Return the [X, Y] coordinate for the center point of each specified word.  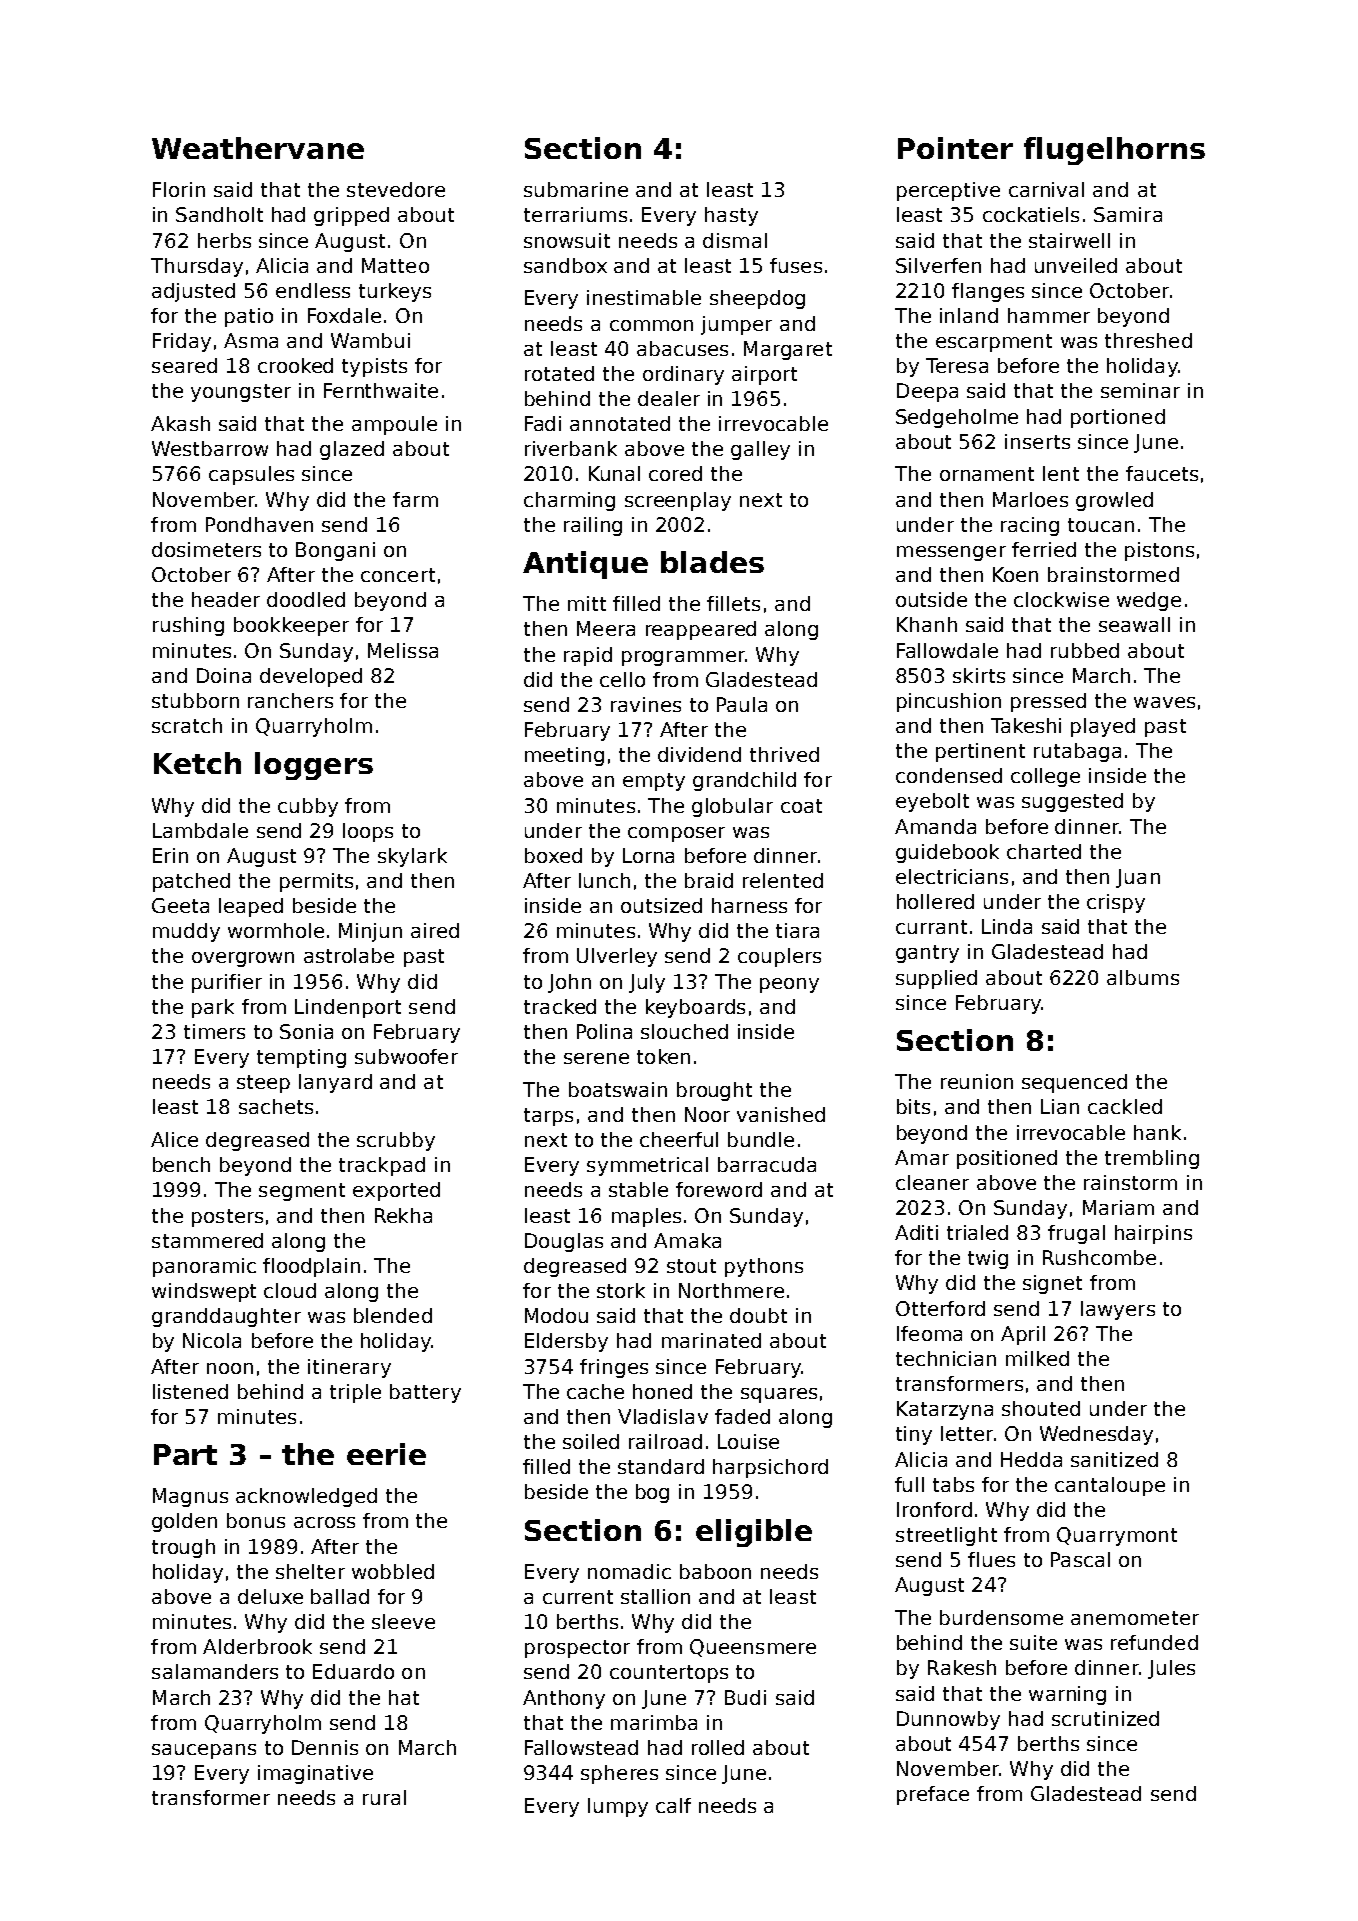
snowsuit [567, 240]
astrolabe [349, 955]
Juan [1138, 878]
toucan [1101, 525]
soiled [591, 1441]
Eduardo [353, 1671]
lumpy [618, 1807]
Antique [585, 565]
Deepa [927, 392]
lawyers [1118, 1310]
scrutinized [1105, 1718]
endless [313, 290]
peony [789, 985]
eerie [386, 1454]
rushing [188, 626]
